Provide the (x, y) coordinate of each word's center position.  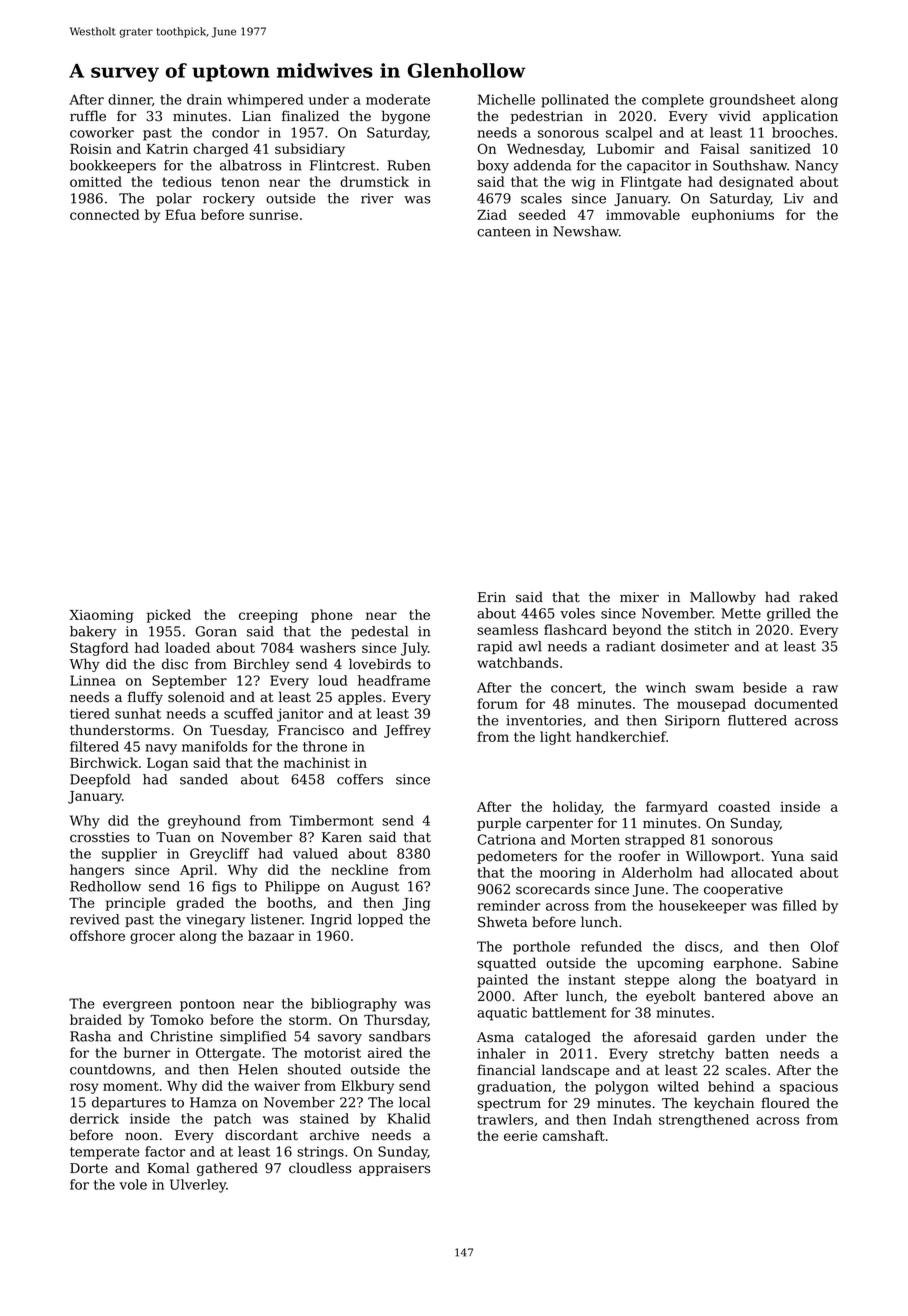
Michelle (506, 99)
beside (765, 687)
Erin (492, 597)
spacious (809, 1088)
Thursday (396, 1021)
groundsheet (753, 101)
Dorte (89, 1168)
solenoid (196, 697)
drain (204, 99)
